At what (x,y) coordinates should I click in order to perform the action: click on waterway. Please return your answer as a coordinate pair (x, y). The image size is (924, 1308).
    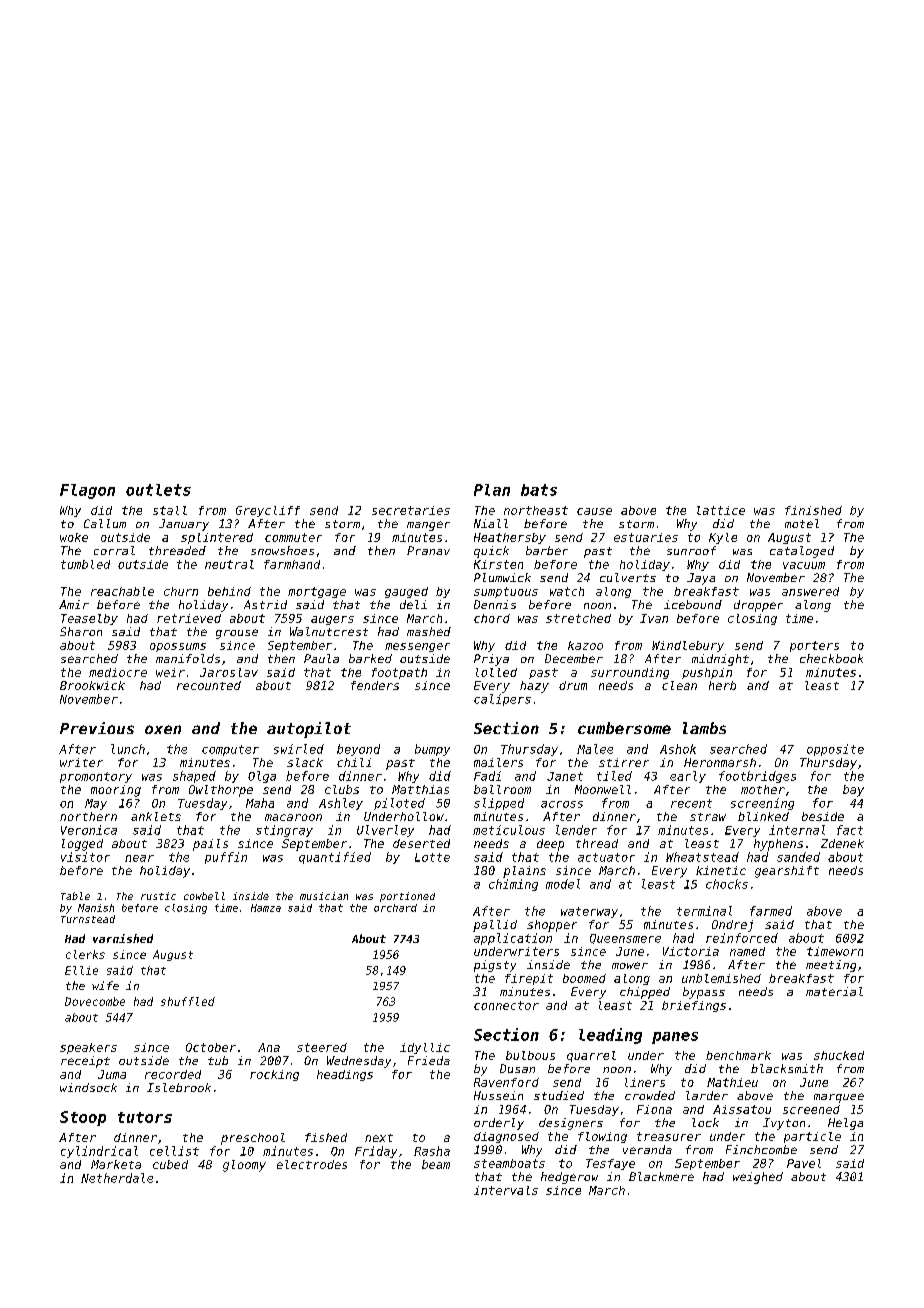
    Looking at the image, I should click on (589, 912).
